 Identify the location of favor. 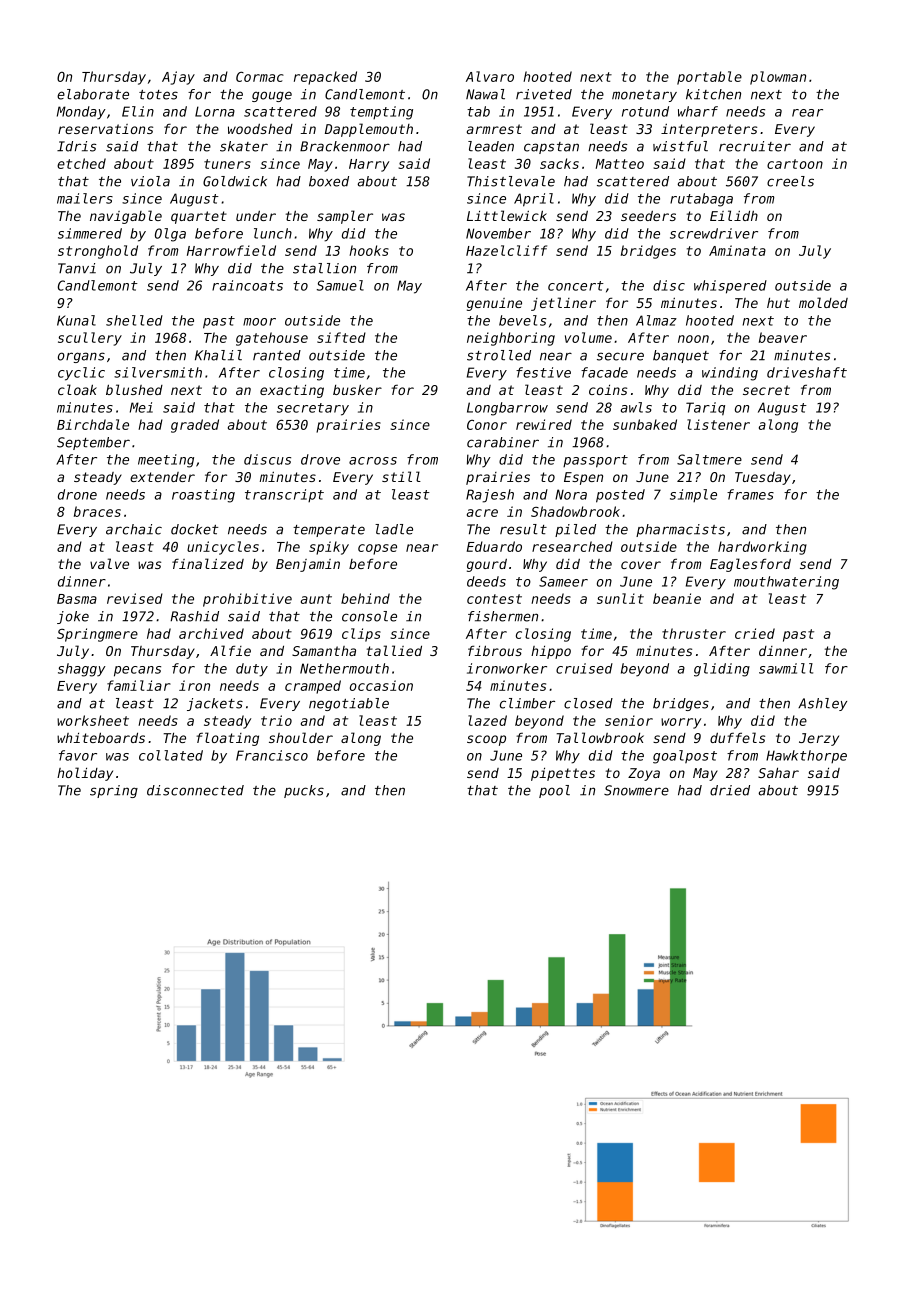
(78, 755).
